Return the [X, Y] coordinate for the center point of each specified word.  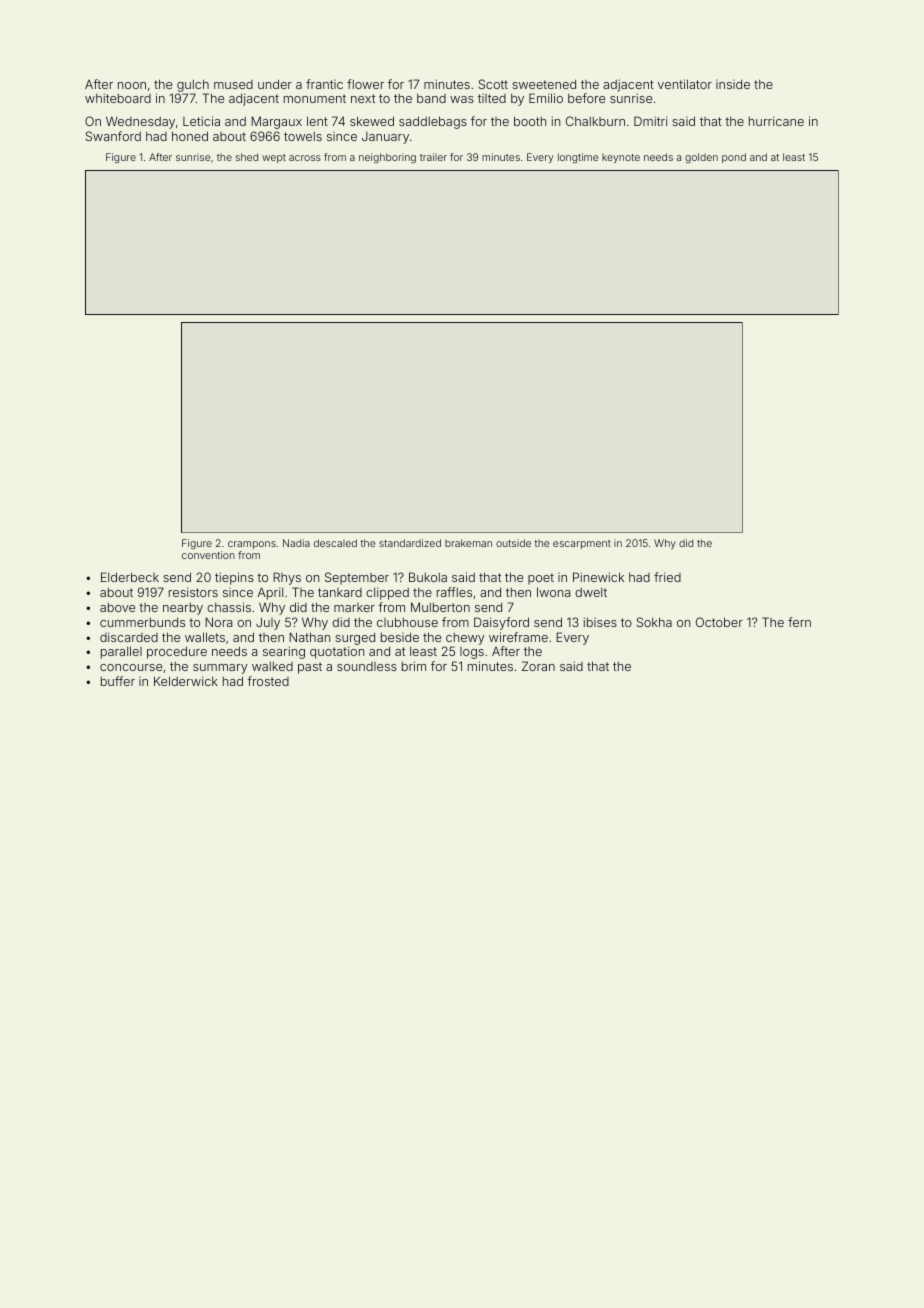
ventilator [685, 84]
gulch [193, 85]
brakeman [468, 543]
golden [701, 158]
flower [365, 84]
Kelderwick [186, 681]
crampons [252, 545]
